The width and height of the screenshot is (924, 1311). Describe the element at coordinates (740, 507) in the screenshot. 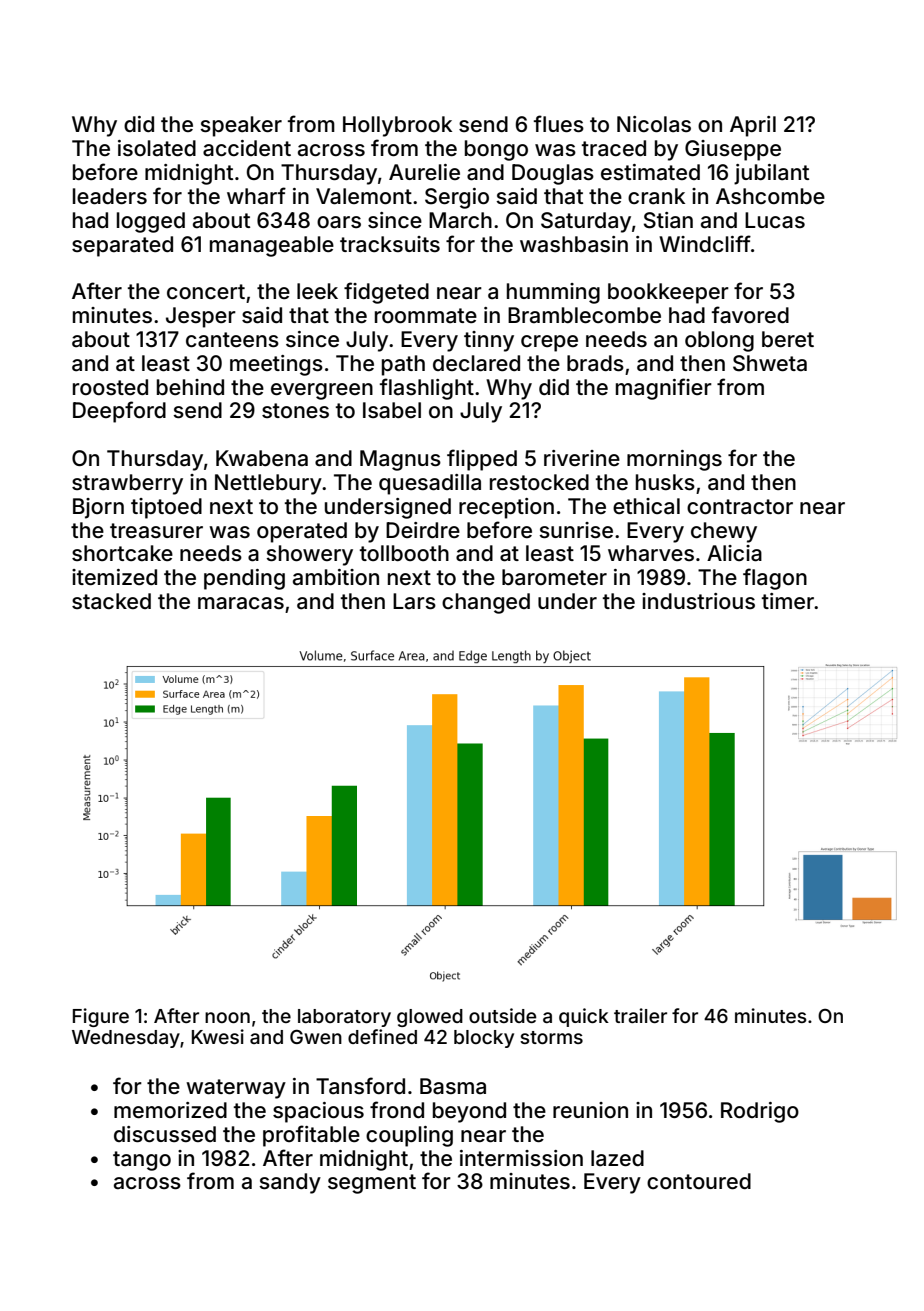

I see `contractor` at that location.
